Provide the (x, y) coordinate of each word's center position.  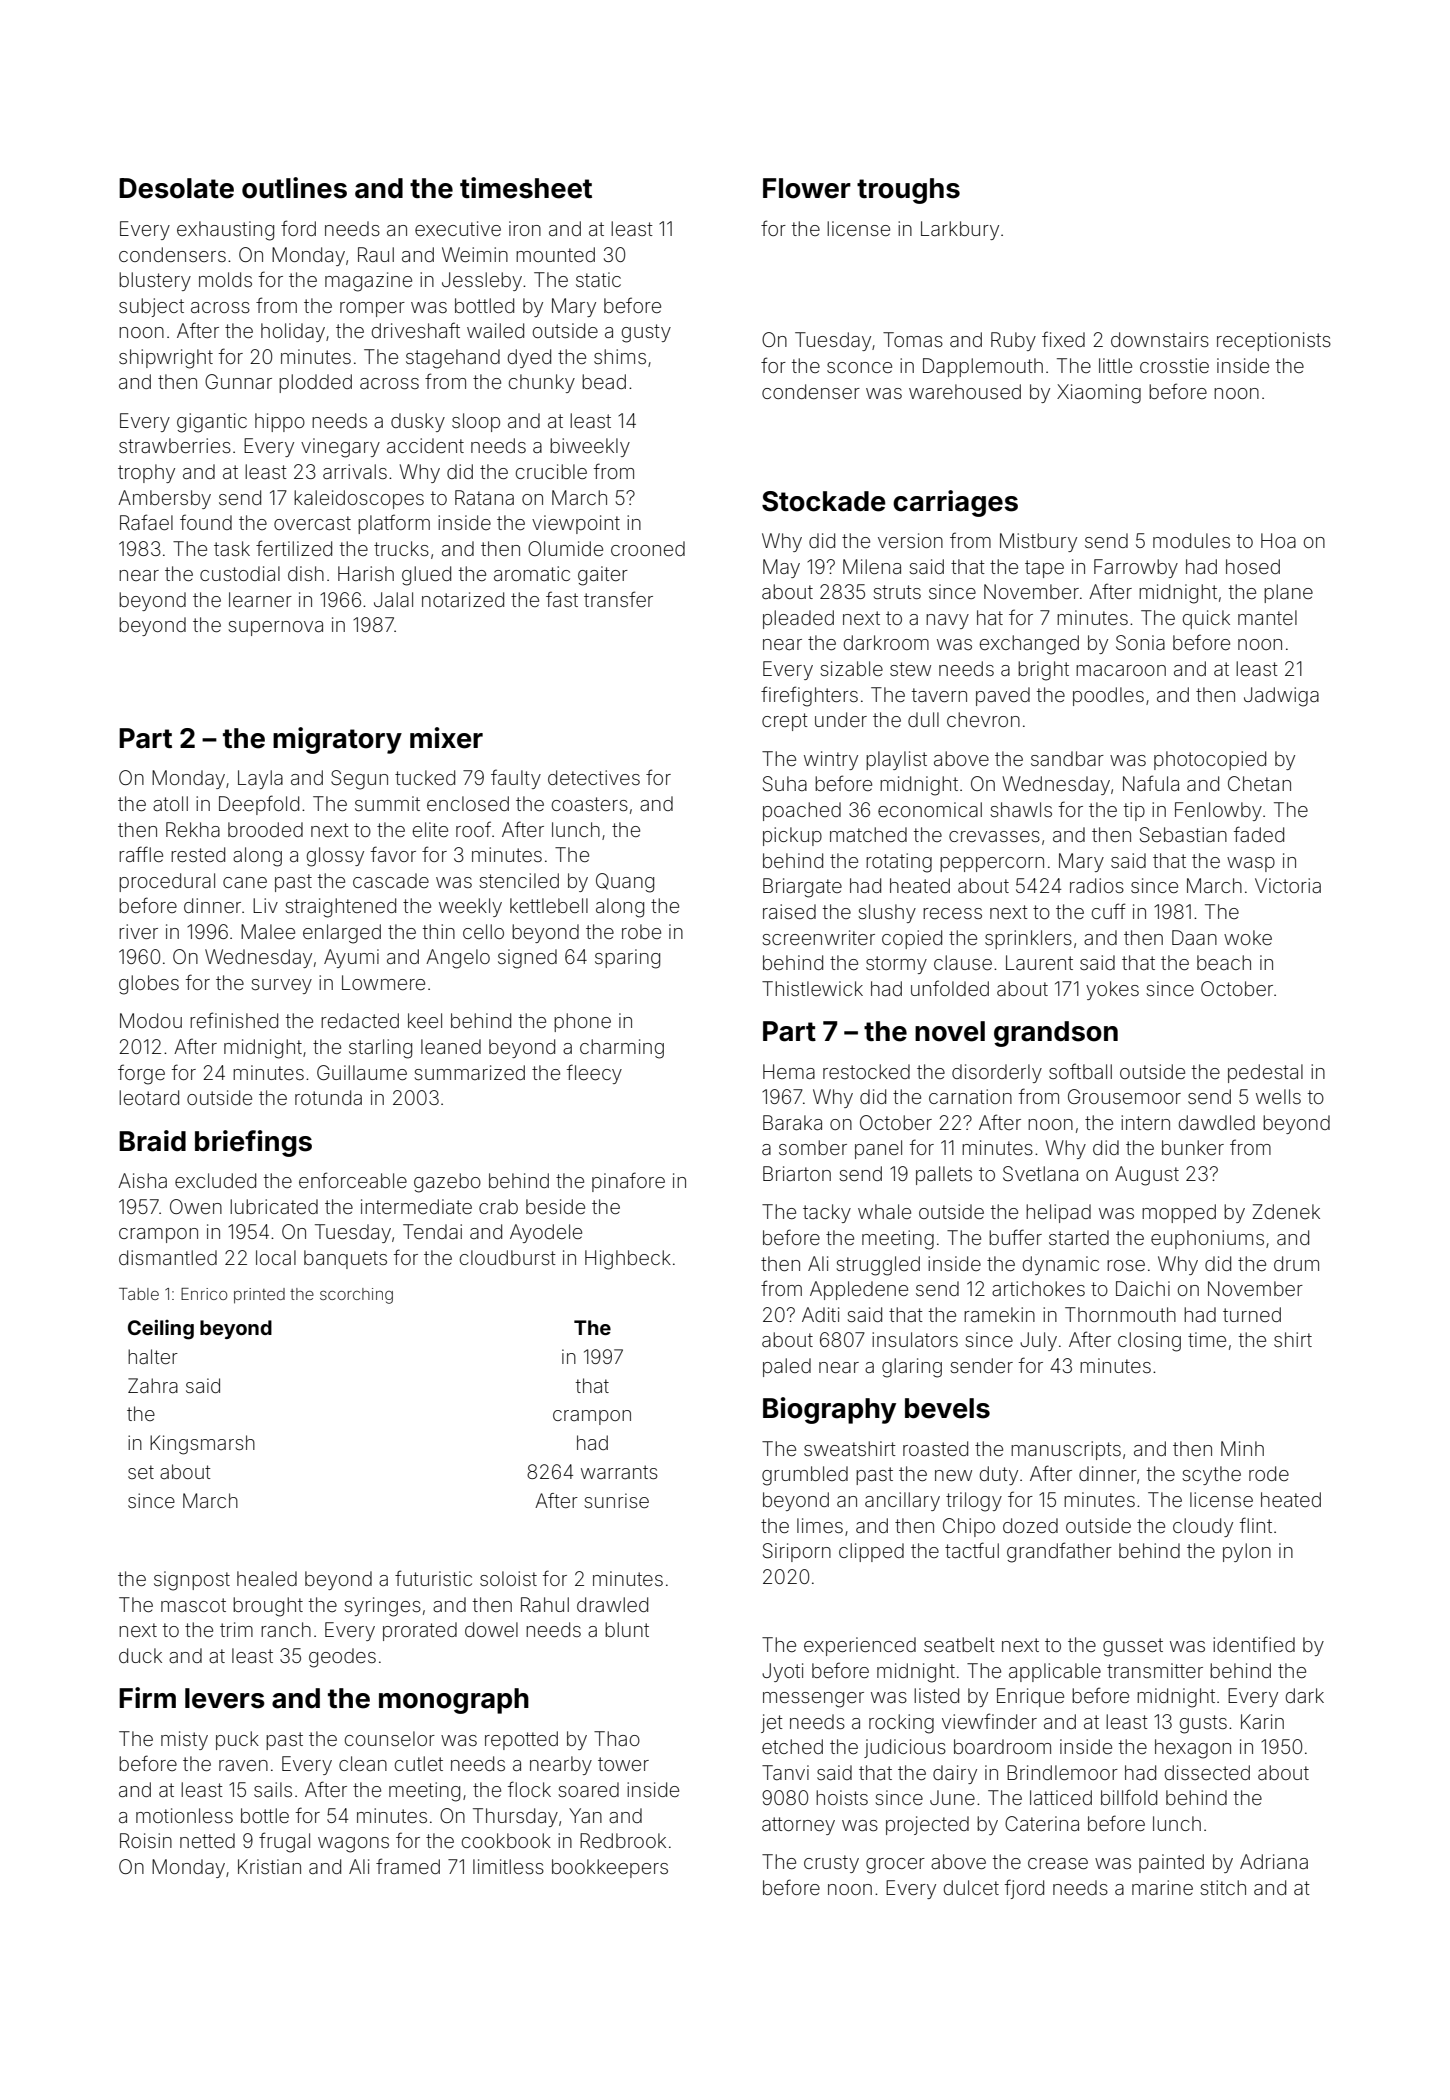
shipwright (166, 359)
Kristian (269, 1866)
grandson (1056, 1034)
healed (267, 1578)
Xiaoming (1099, 394)
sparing (627, 959)
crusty (831, 1864)
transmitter (1155, 1670)
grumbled (805, 1476)
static (598, 279)
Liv (265, 905)
